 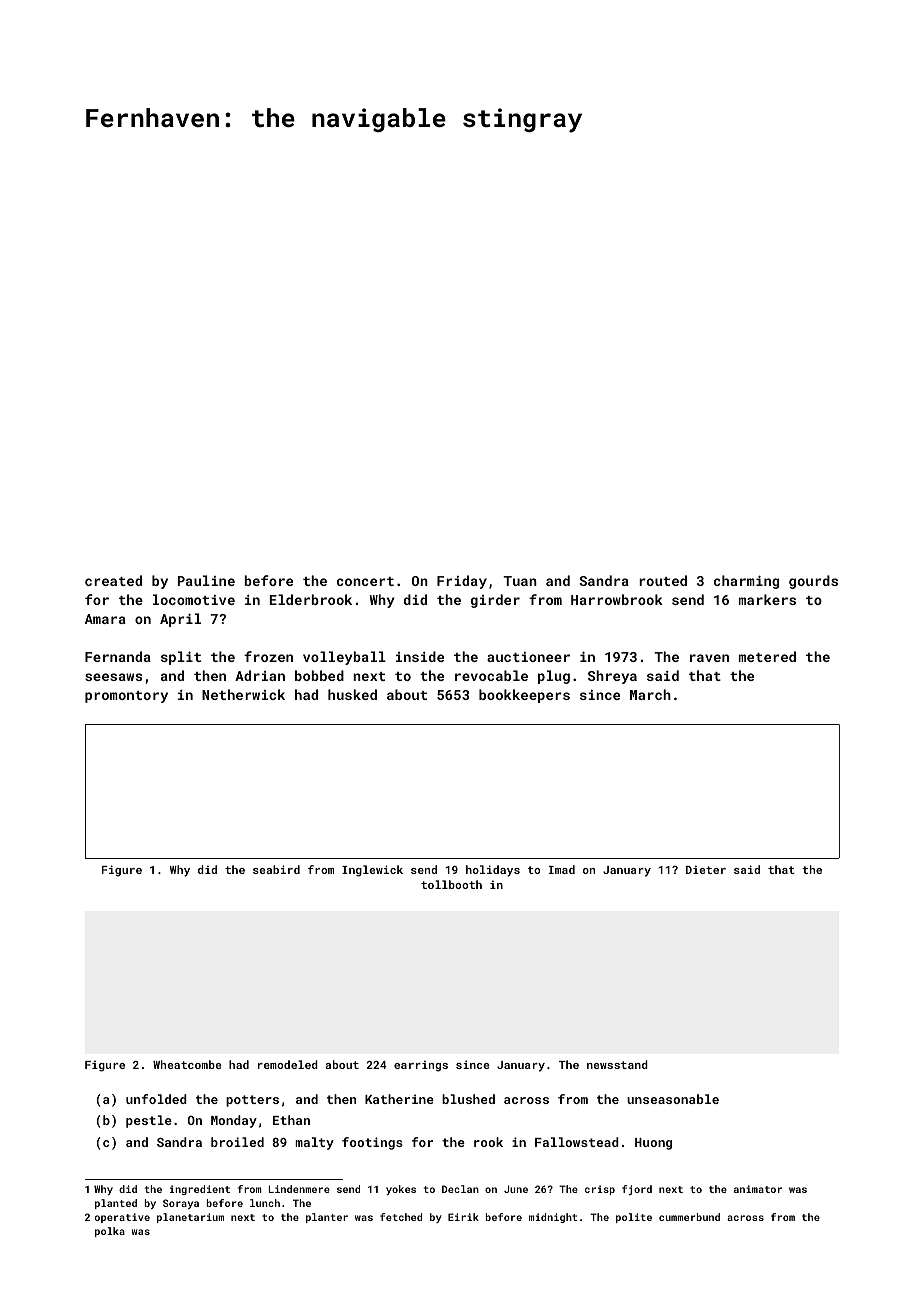 What do you see at coordinates (663, 580) in the screenshot?
I see `routed` at bounding box center [663, 580].
